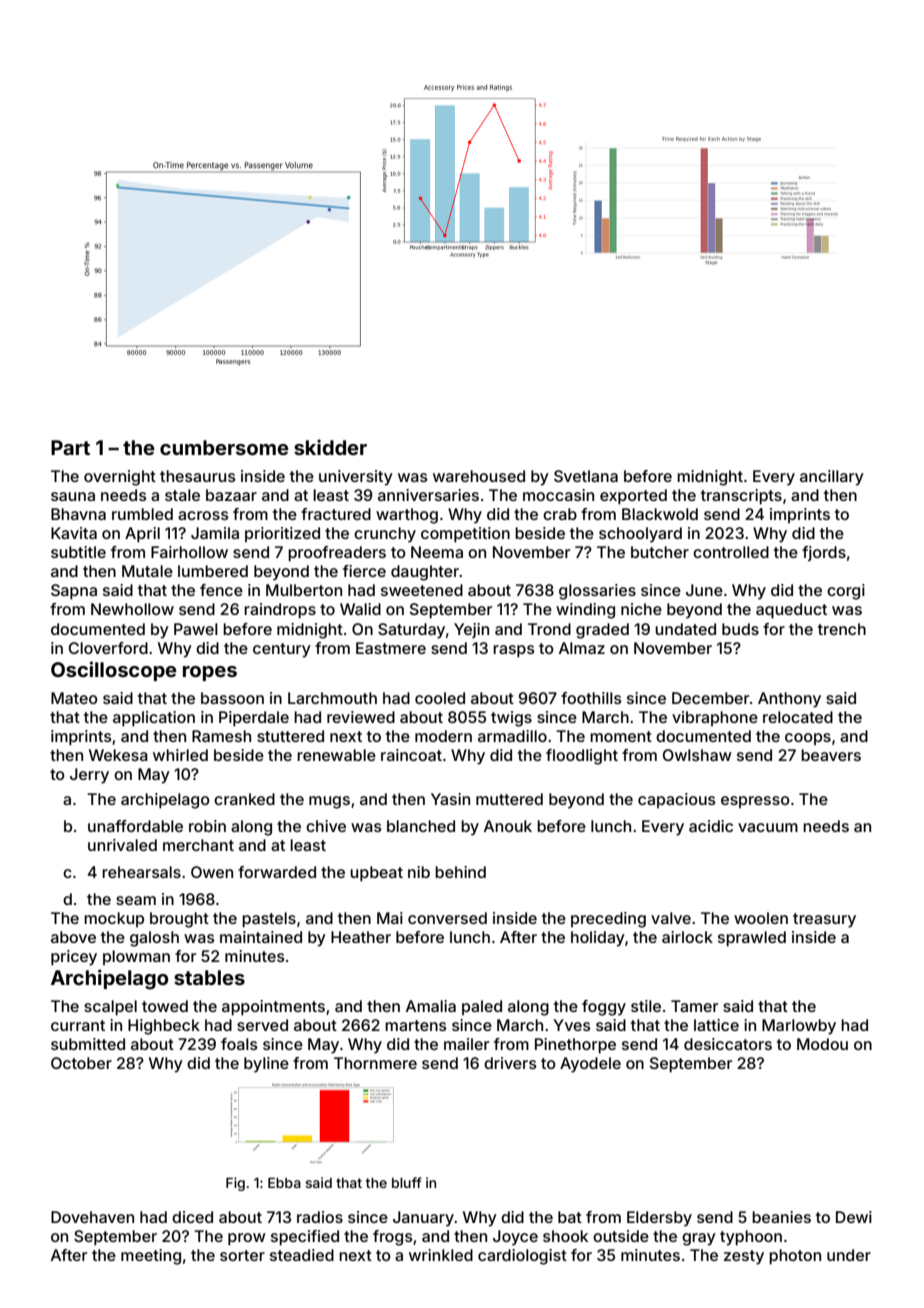 Image resolution: width=924 pixels, height=1308 pixels. What do you see at coordinates (179, 920) in the page?
I see `brought` at bounding box center [179, 920].
